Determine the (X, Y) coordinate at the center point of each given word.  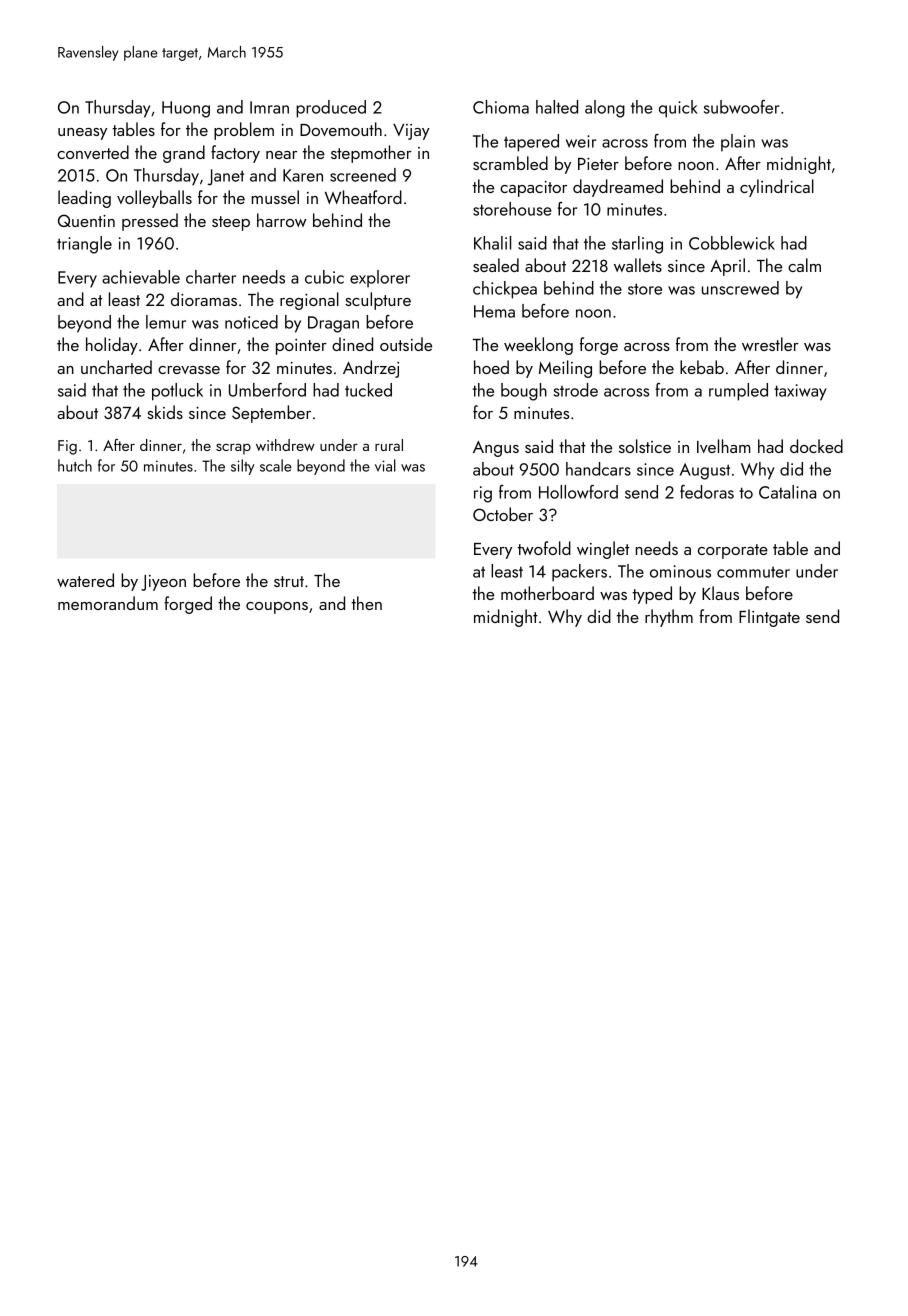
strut (289, 581)
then (366, 603)
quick (678, 109)
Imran (269, 107)
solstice (645, 446)
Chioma (501, 107)
